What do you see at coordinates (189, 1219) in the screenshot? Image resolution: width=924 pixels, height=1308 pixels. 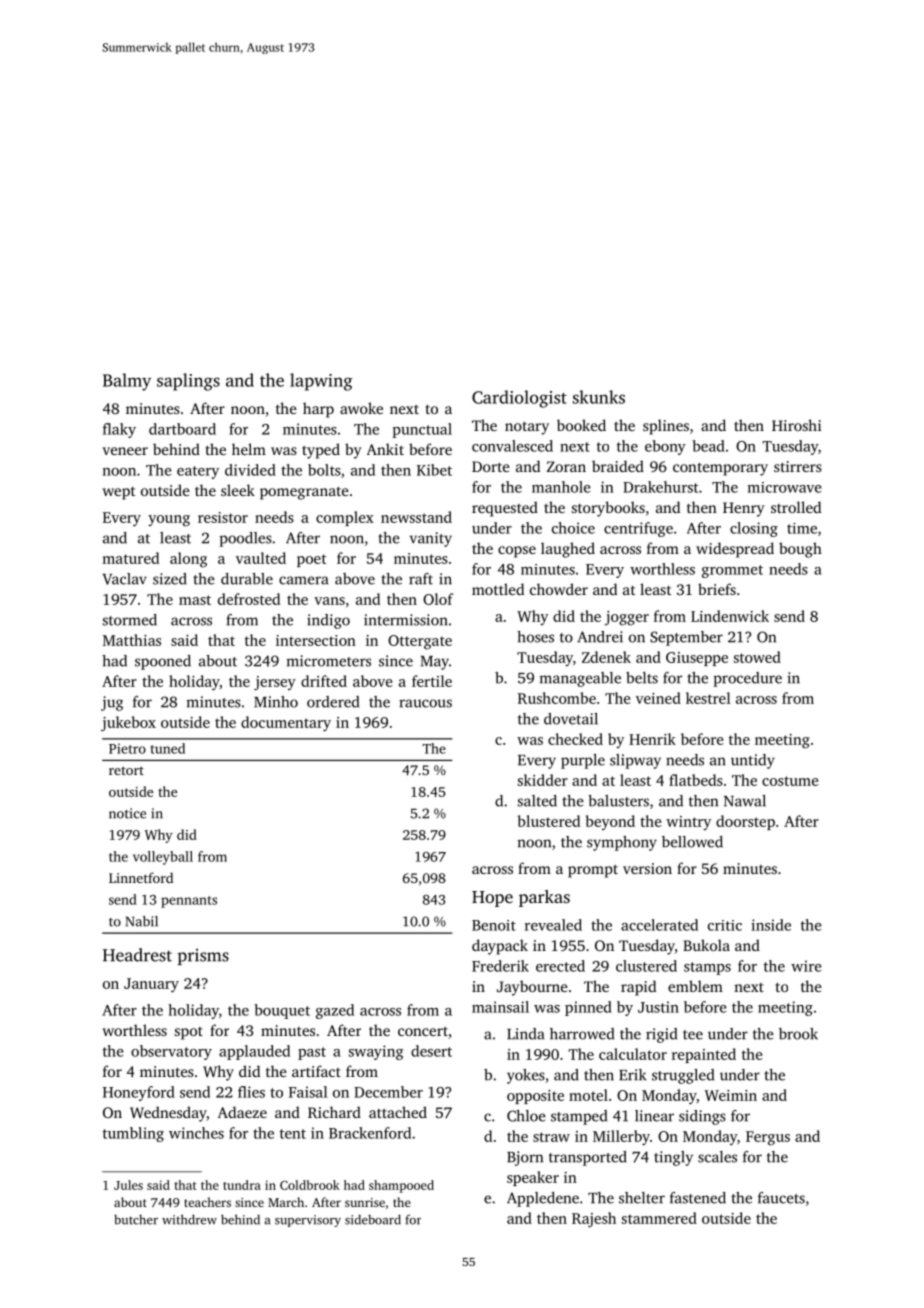 I see `withdrew` at bounding box center [189, 1219].
